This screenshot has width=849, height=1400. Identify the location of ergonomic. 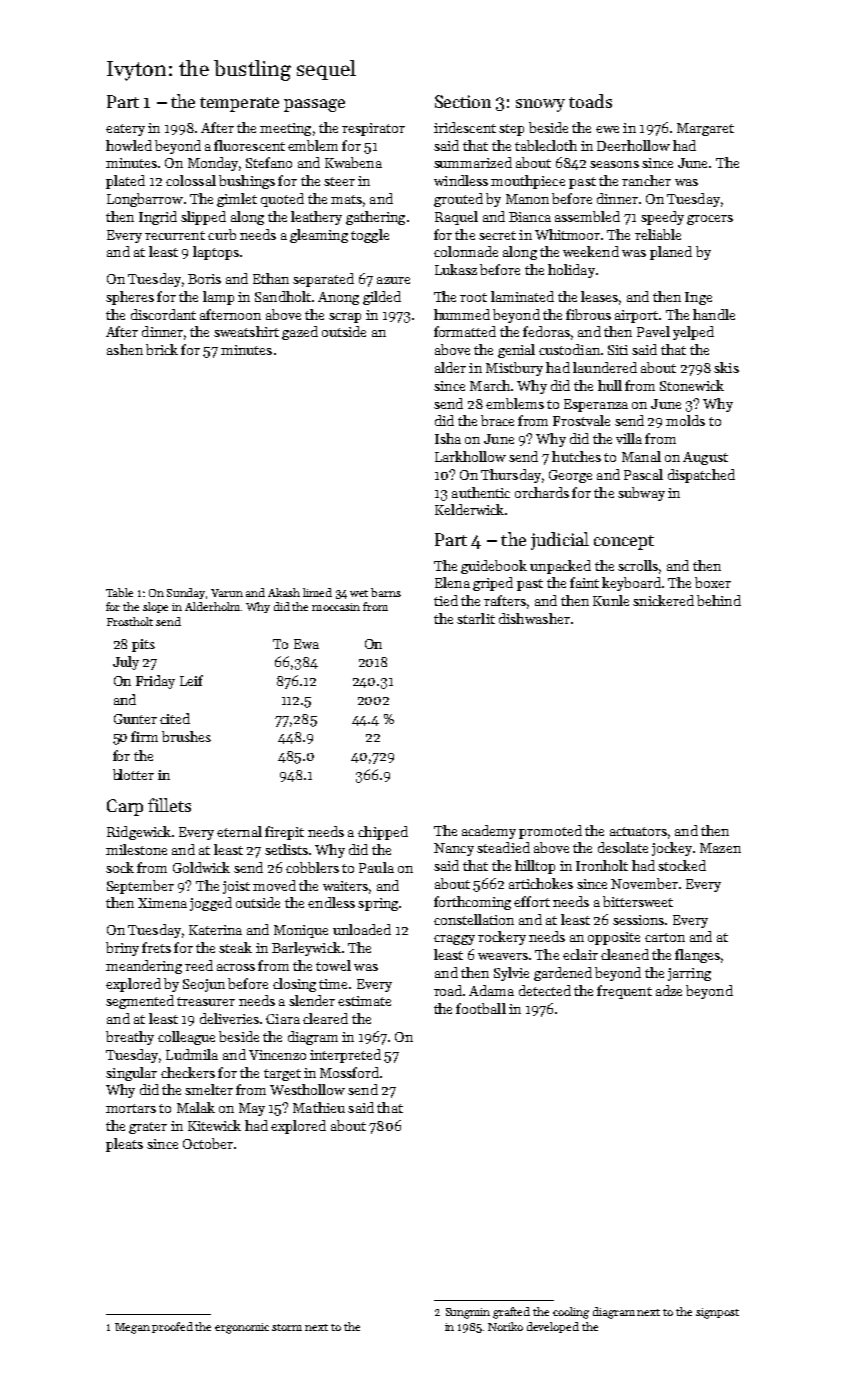
(242, 1328).
